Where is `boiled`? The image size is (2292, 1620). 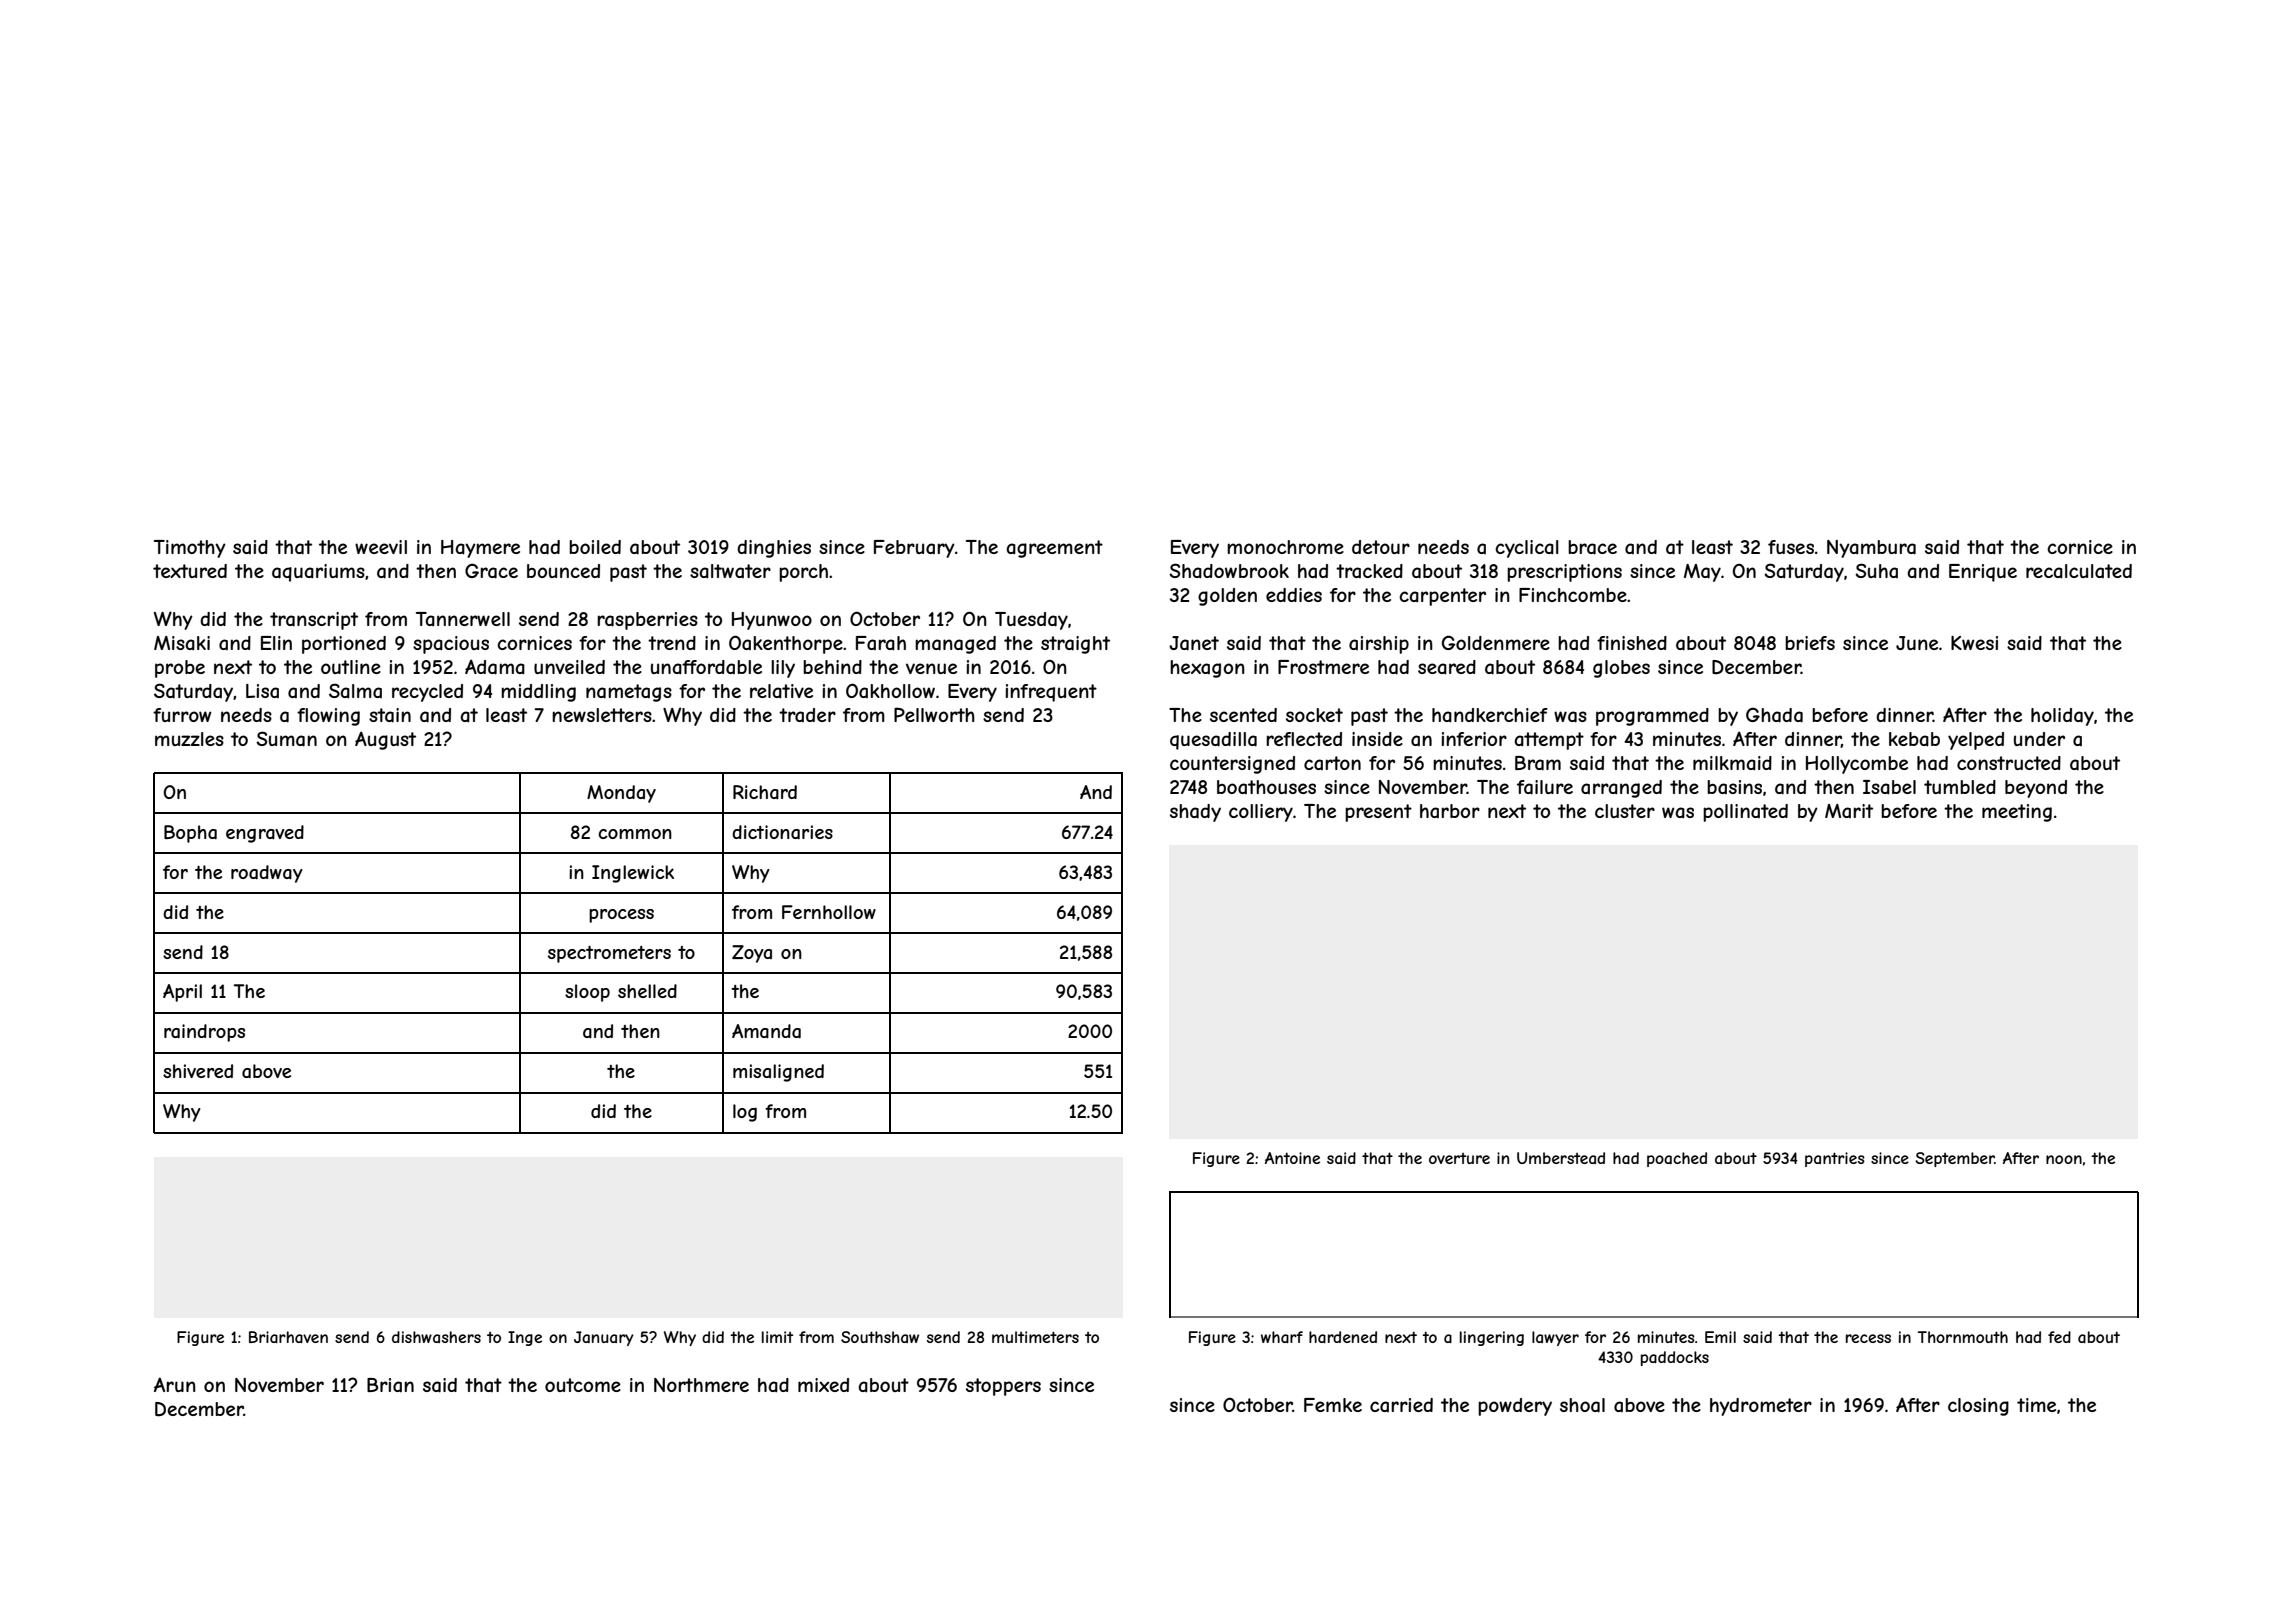
boiled is located at coordinates (595, 547).
